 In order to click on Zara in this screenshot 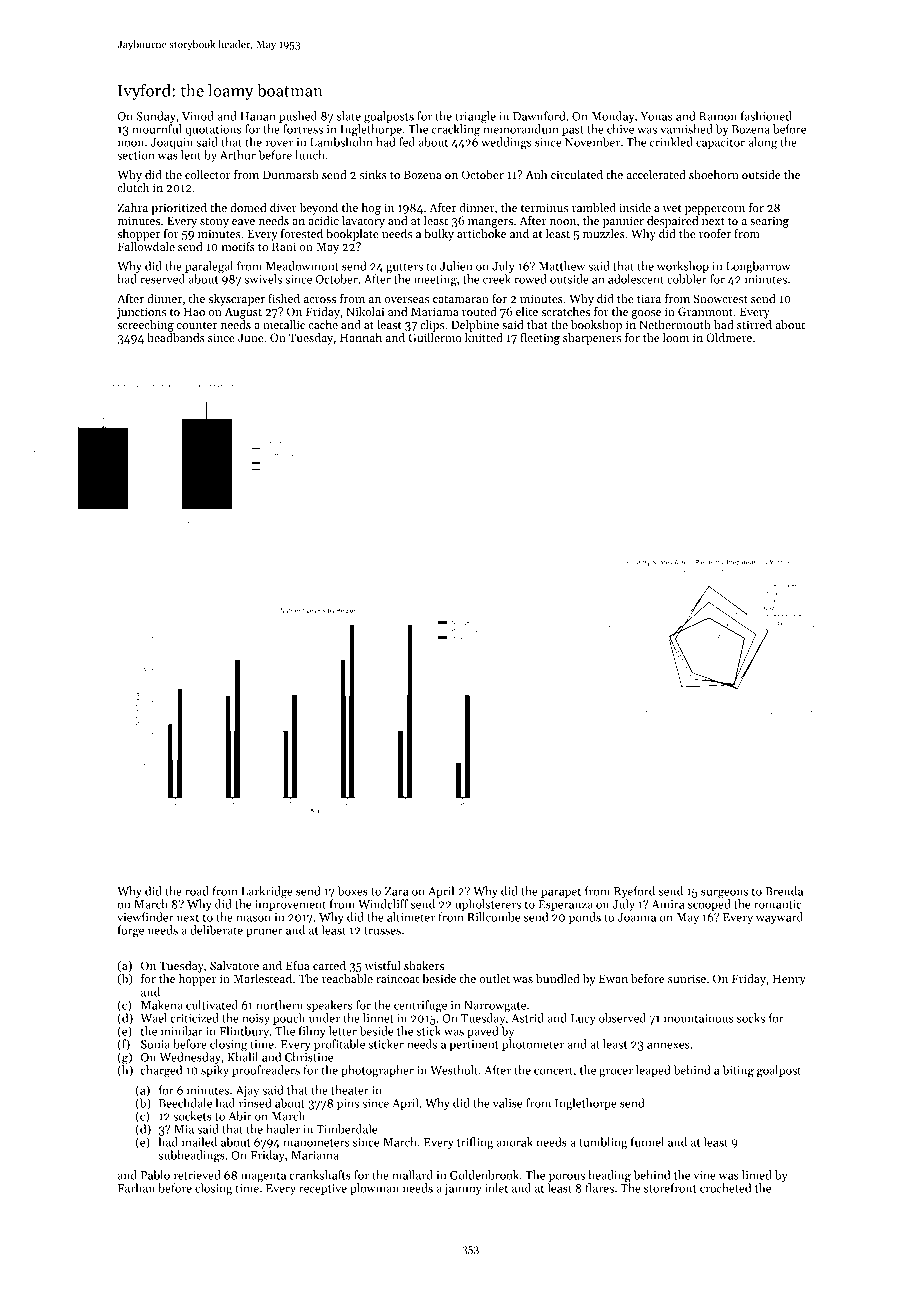, I will do `click(396, 891)`.
